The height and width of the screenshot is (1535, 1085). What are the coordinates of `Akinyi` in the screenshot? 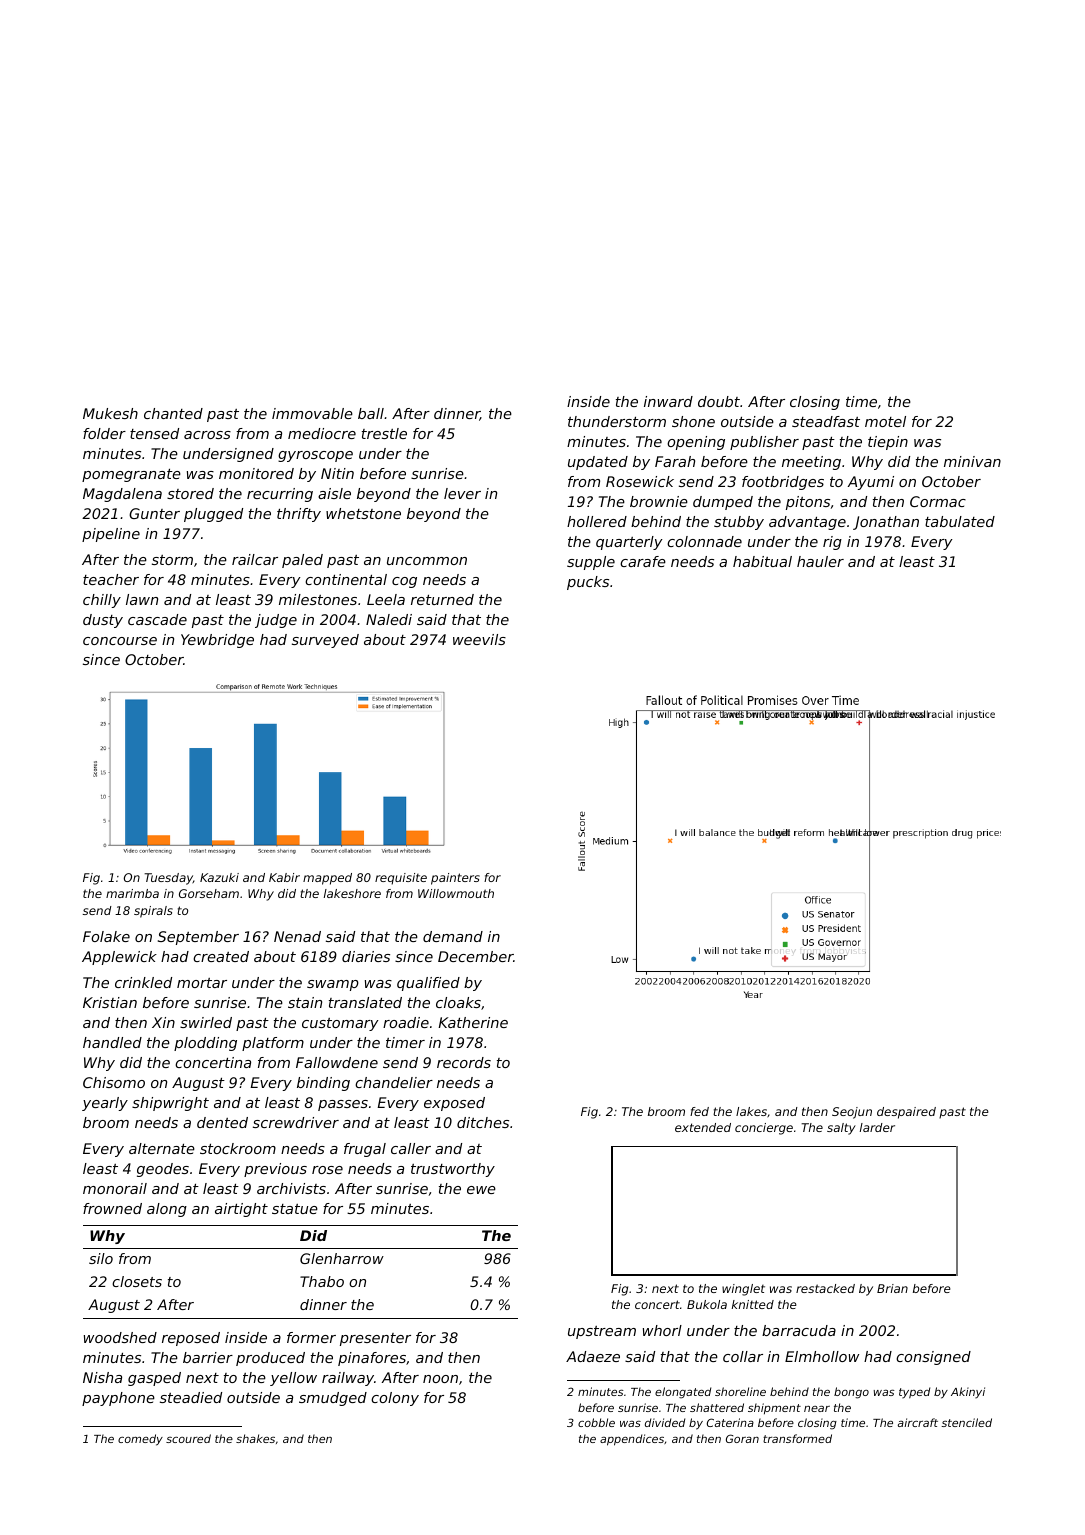 It's located at (968, 1393).
